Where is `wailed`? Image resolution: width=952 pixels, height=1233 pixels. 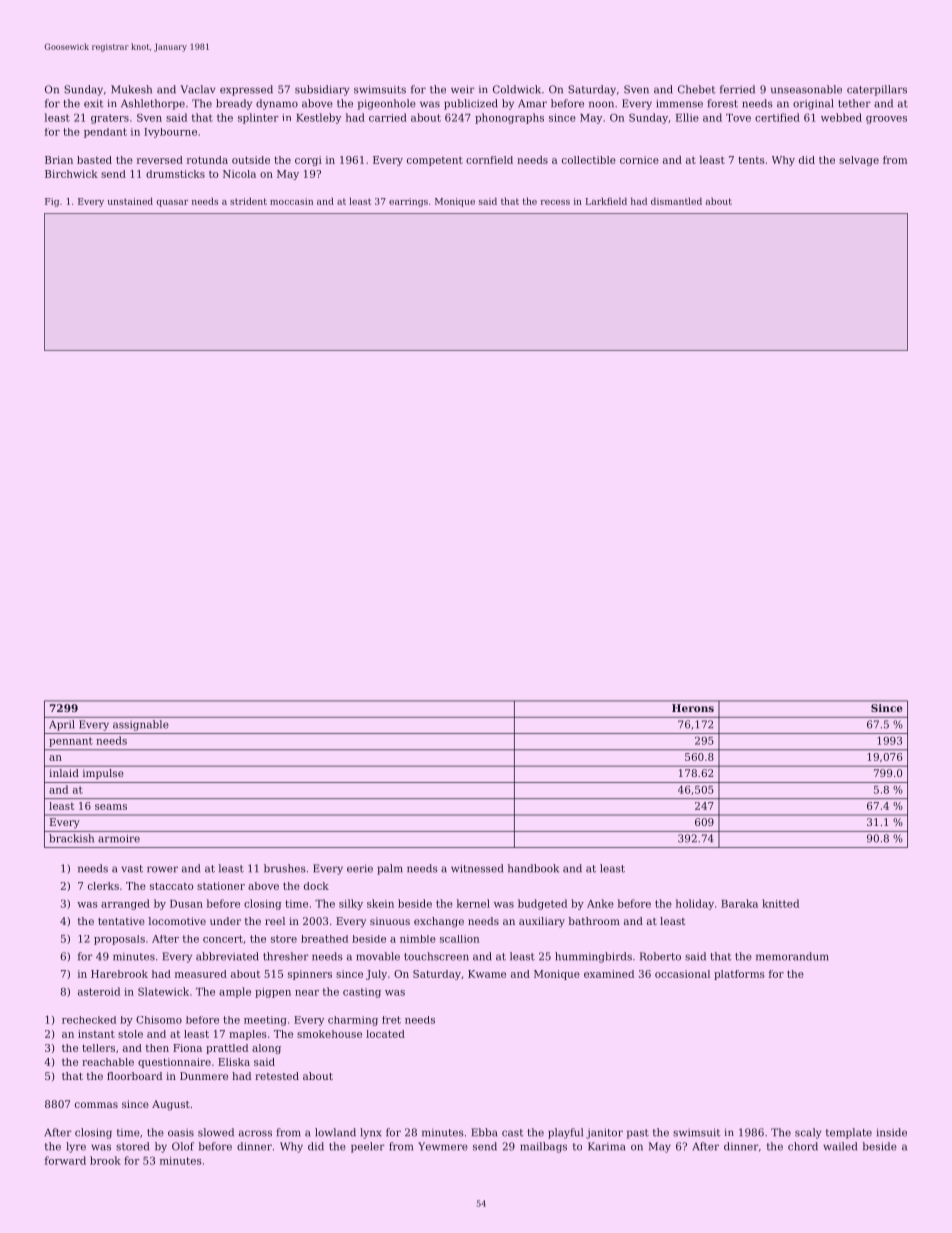 wailed is located at coordinates (840, 1146).
